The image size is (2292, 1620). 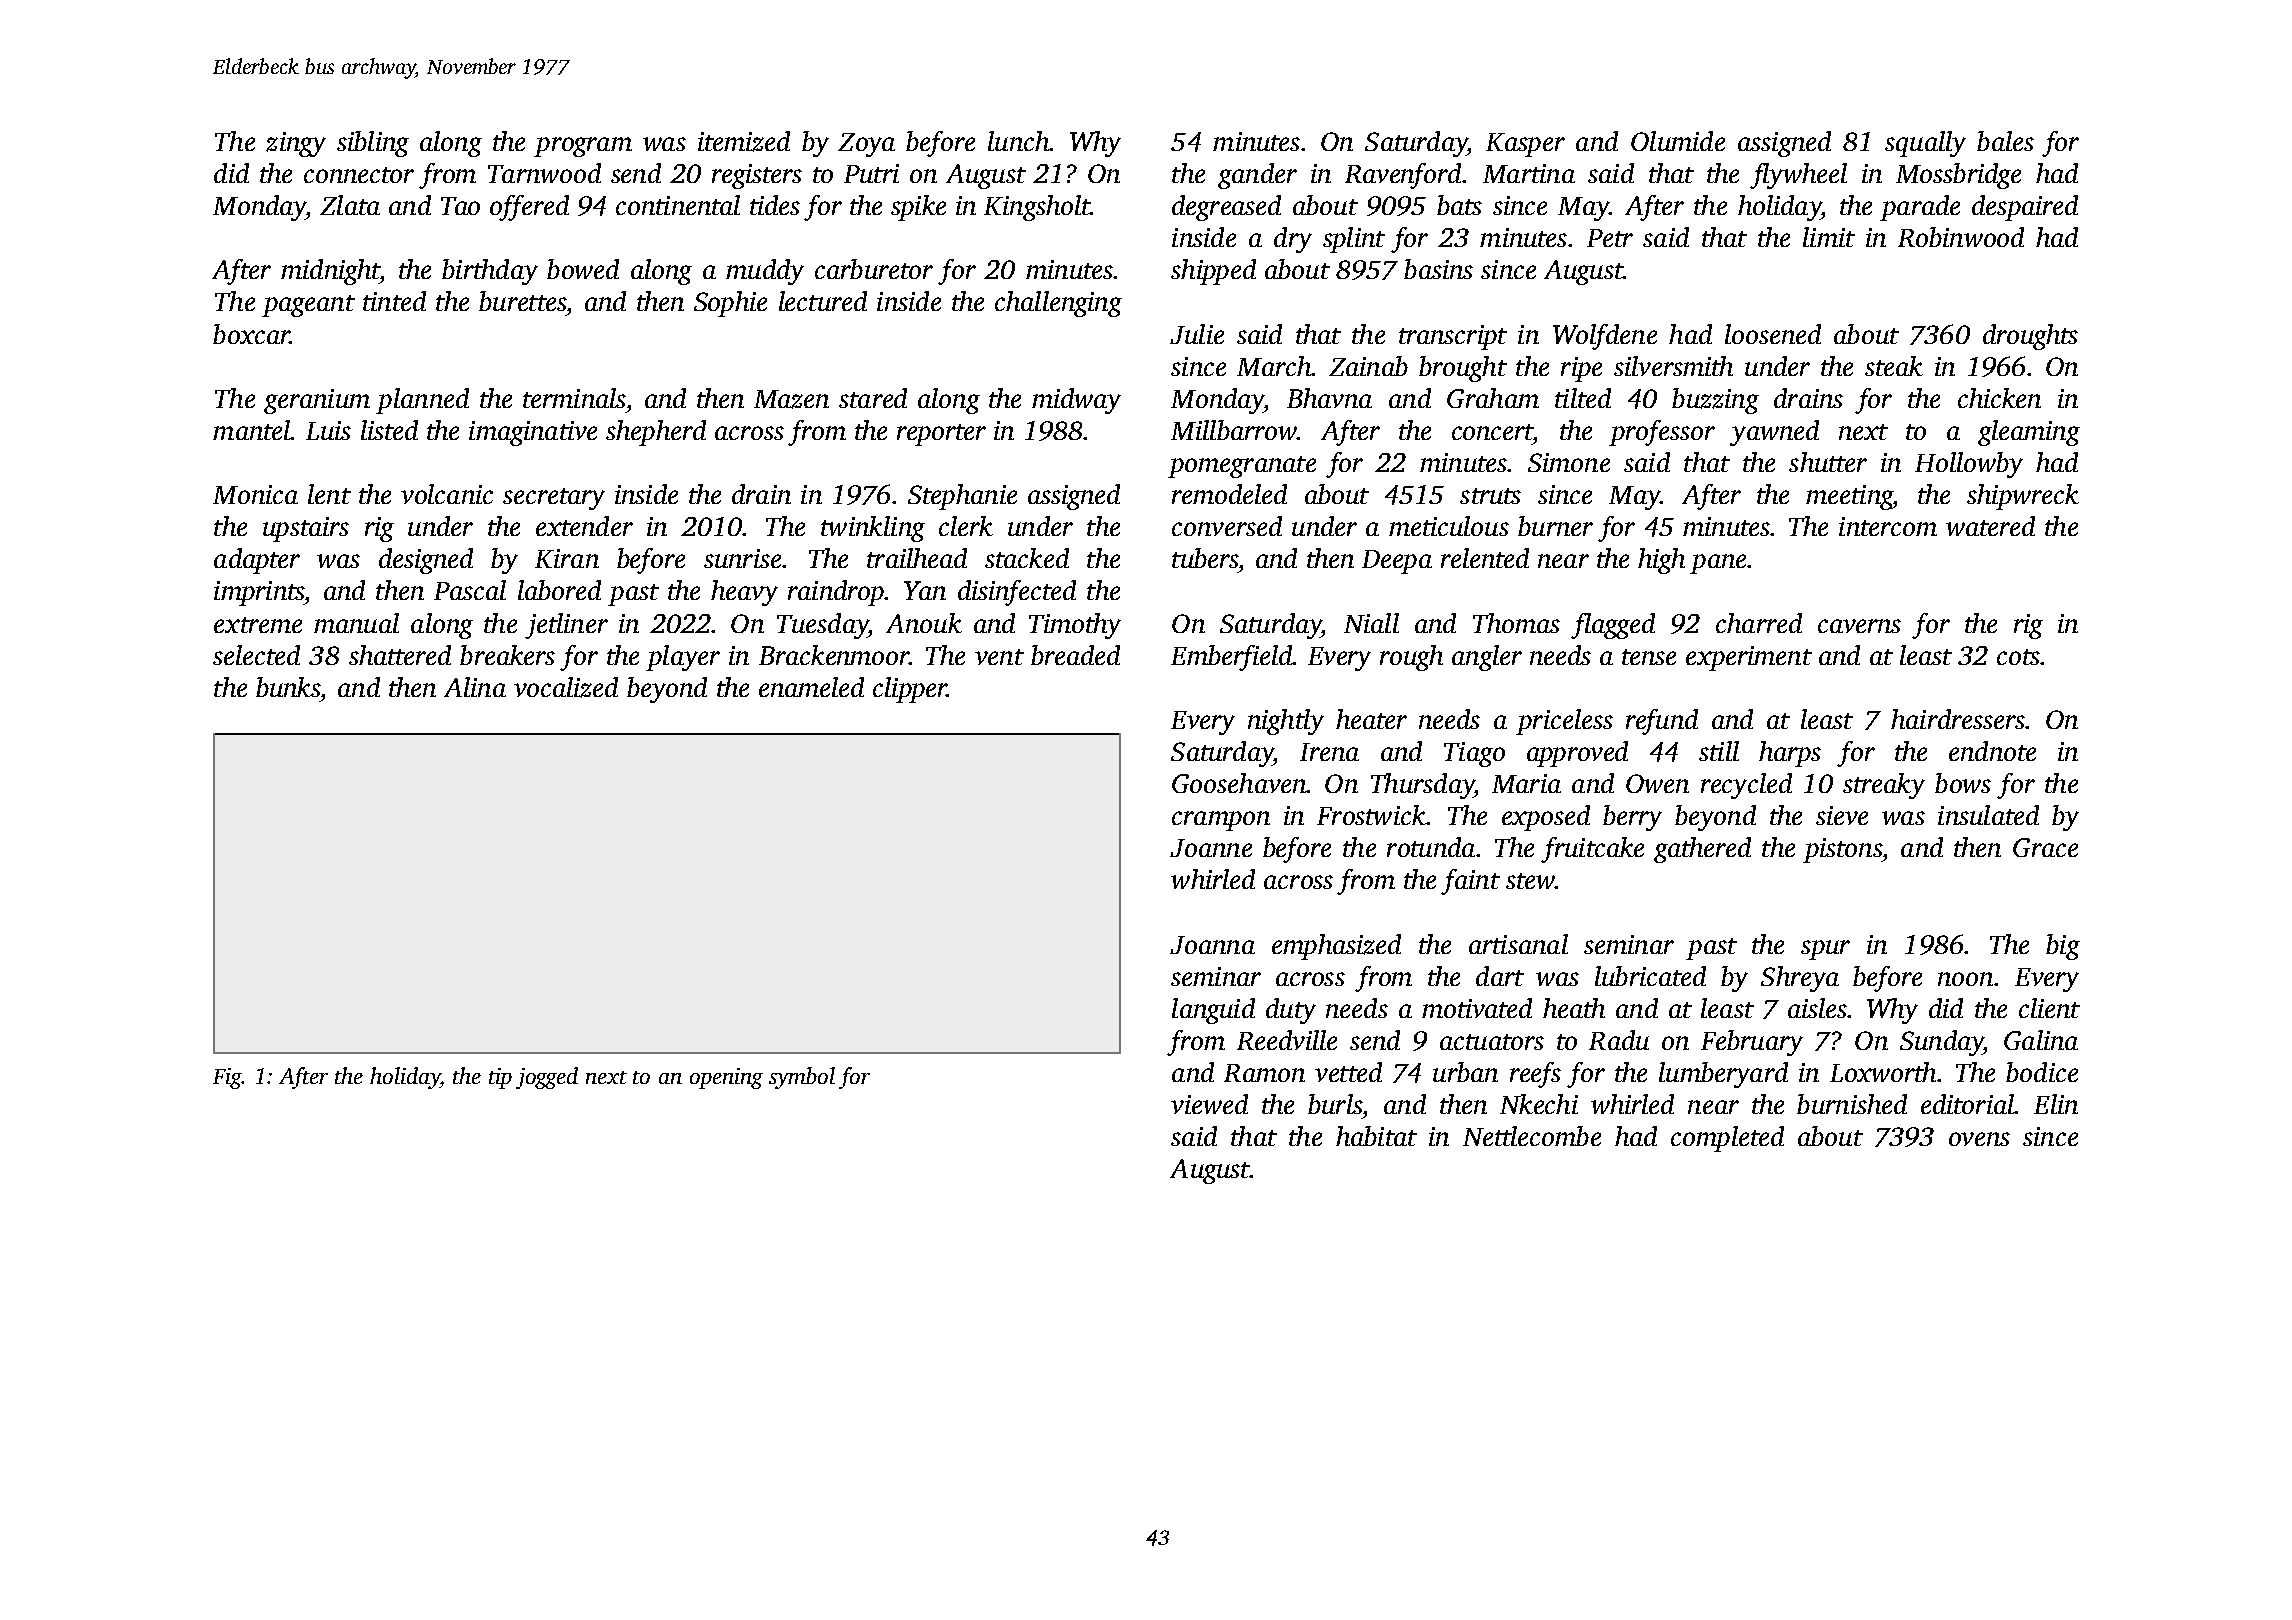 What do you see at coordinates (1673, 366) in the screenshot?
I see `silversmith` at bounding box center [1673, 366].
